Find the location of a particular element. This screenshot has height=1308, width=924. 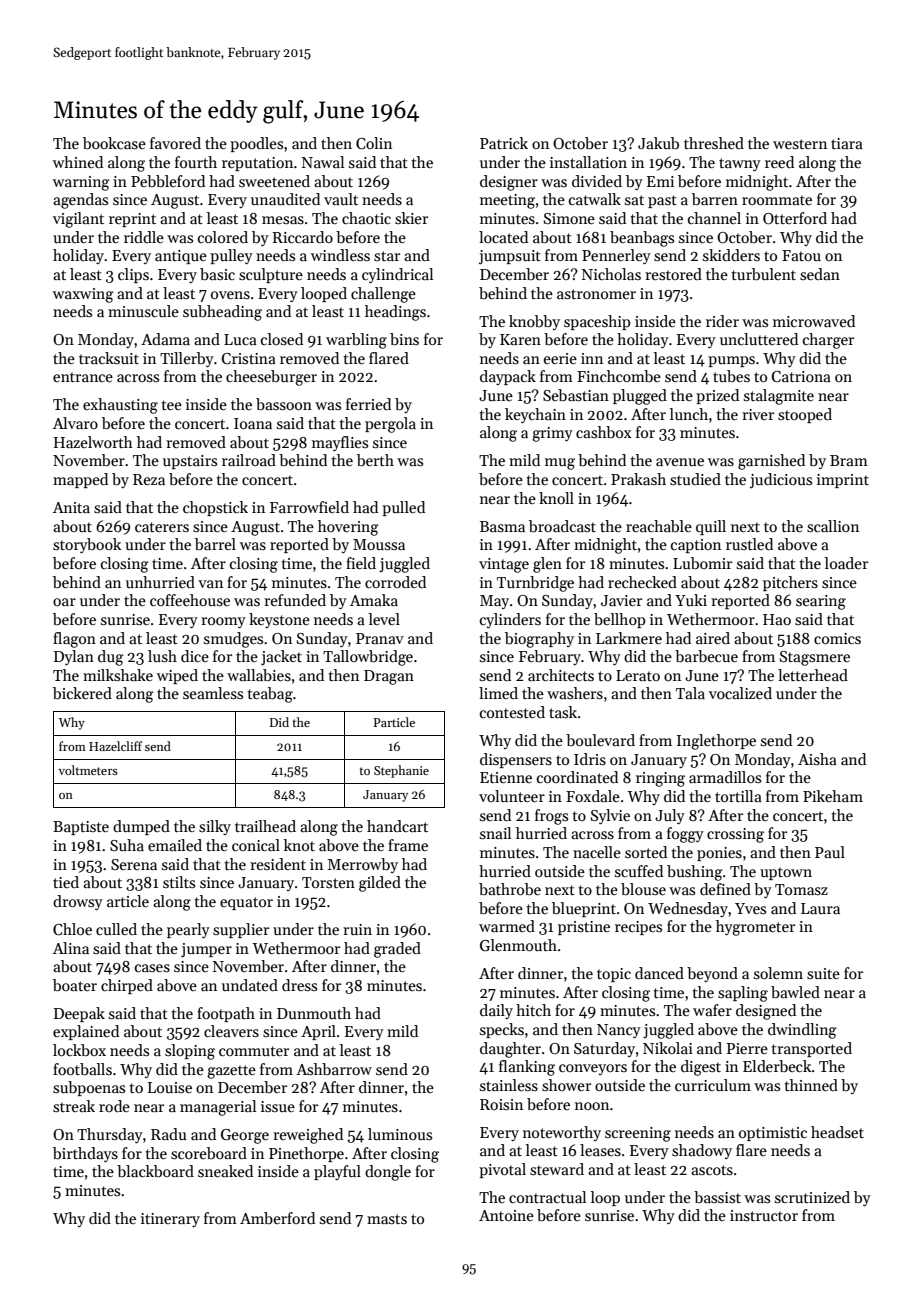

specks is located at coordinates (502, 1030).
